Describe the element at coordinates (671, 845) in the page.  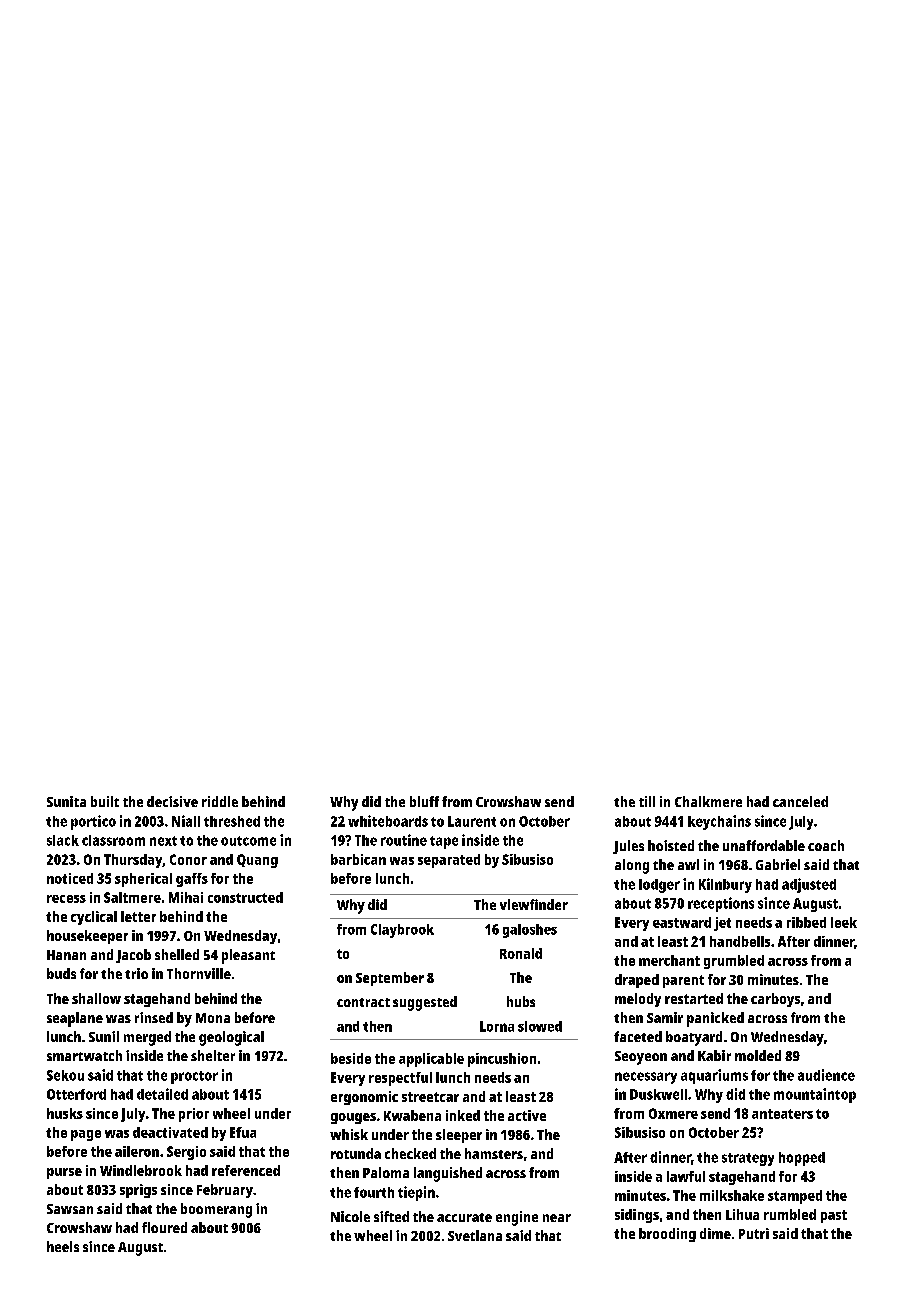
I see `hoisted` at that location.
